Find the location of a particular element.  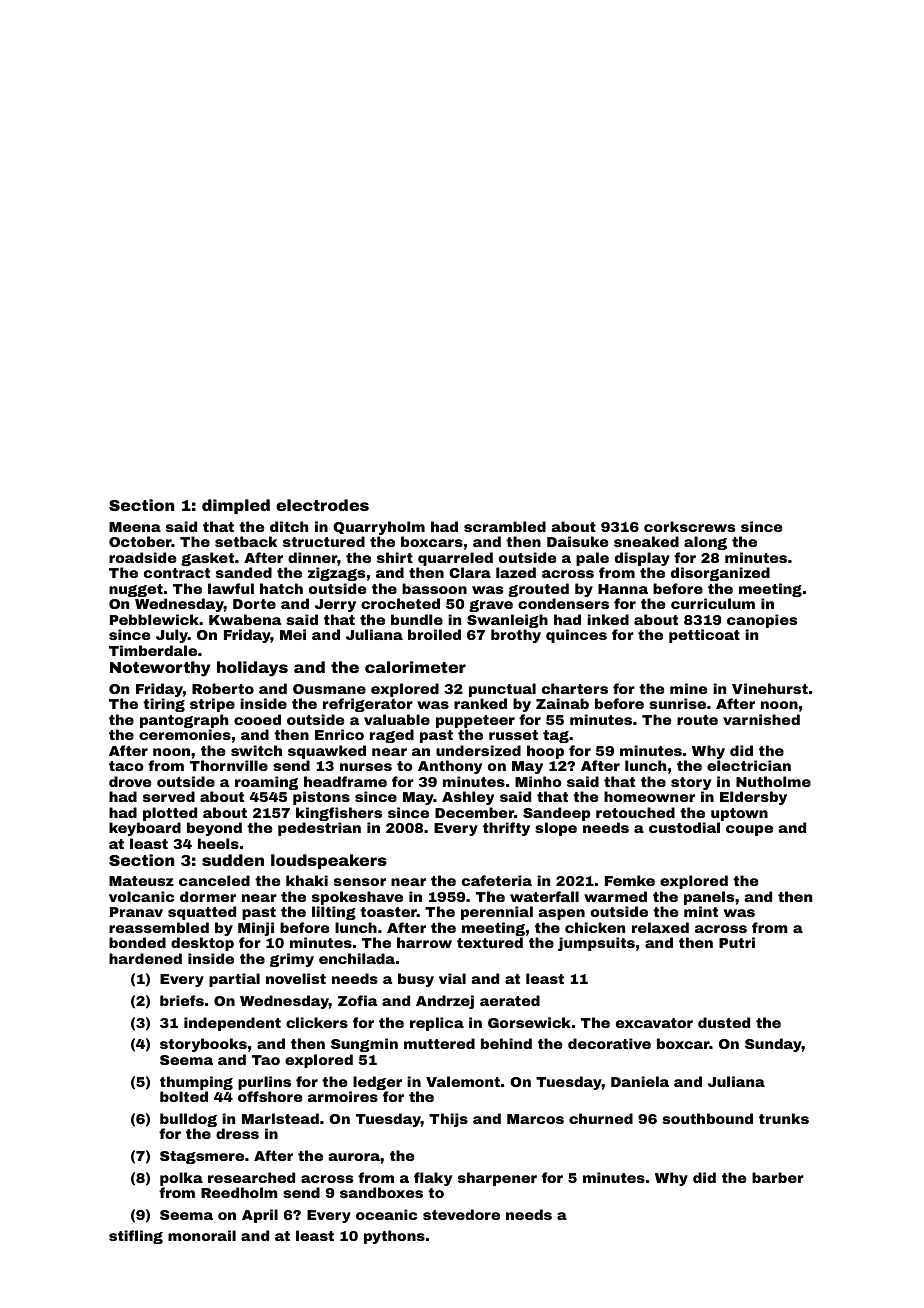

beyond is located at coordinates (214, 829).
